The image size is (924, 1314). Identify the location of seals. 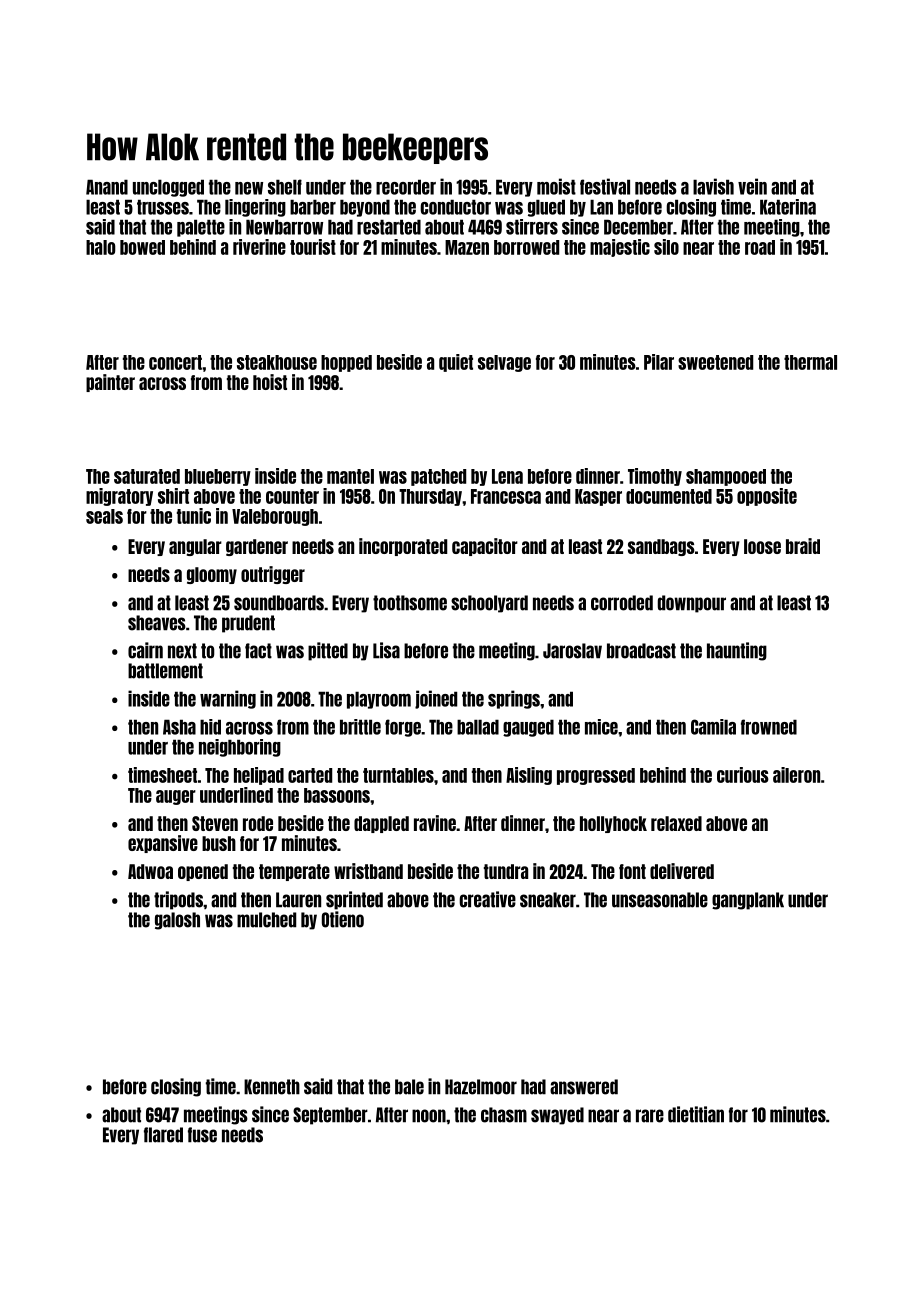
(104, 516).
